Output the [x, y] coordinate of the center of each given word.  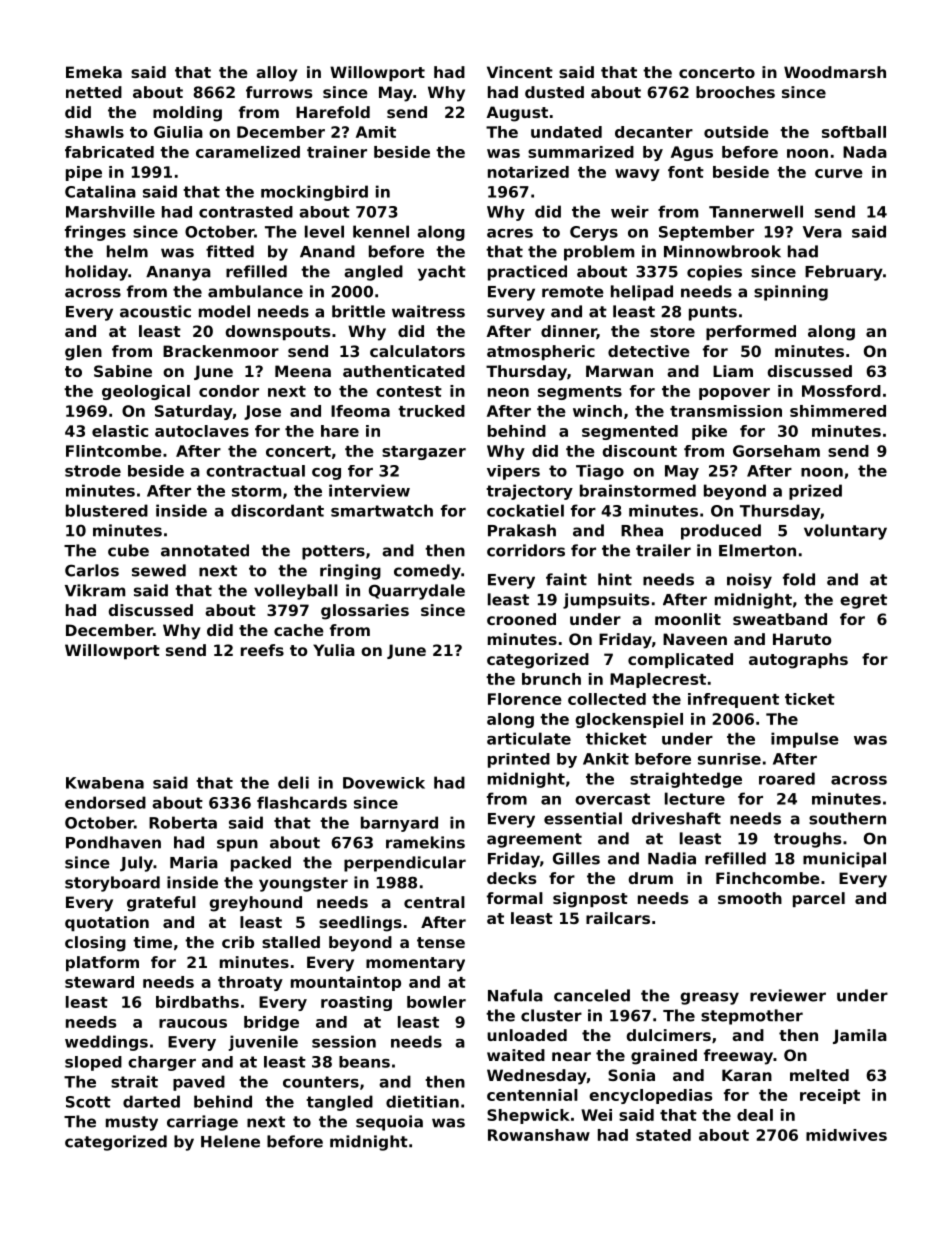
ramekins [425, 842]
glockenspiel [629, 720]
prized [815, 492]
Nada [865, 152]
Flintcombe [114, 451]
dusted [554, 92]
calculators [417, 351]
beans [364, 1062]
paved [199, 1083]
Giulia [178, 132]
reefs [262, 650]
